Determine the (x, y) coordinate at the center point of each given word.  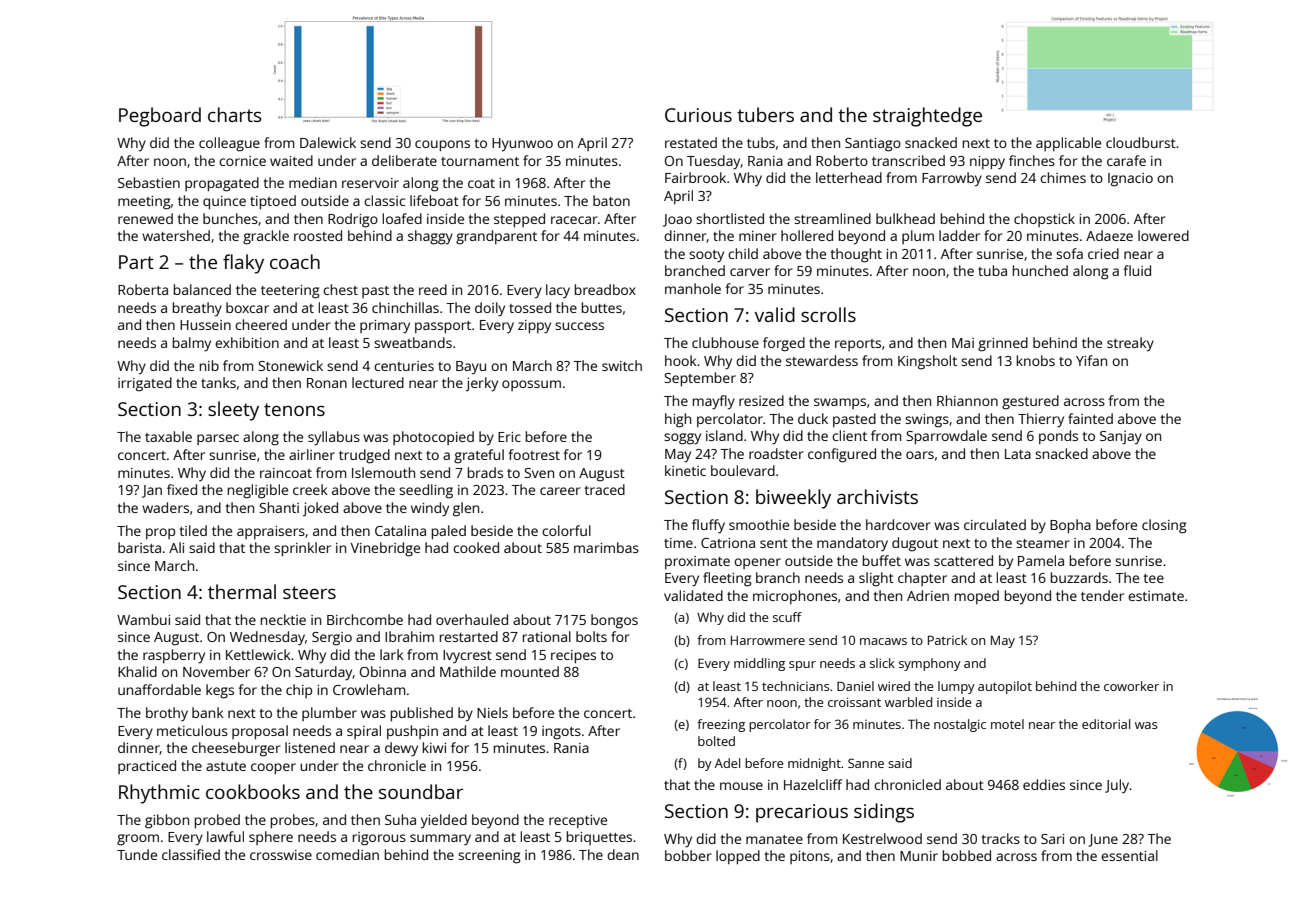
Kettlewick (258, 654)
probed (217, 821)
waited (291, 160)
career (560, 491)
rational (547, 636)
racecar (574, 220)
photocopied (433, 438)
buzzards (1079, 577)
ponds (1058, 437)
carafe (1126, 160)
